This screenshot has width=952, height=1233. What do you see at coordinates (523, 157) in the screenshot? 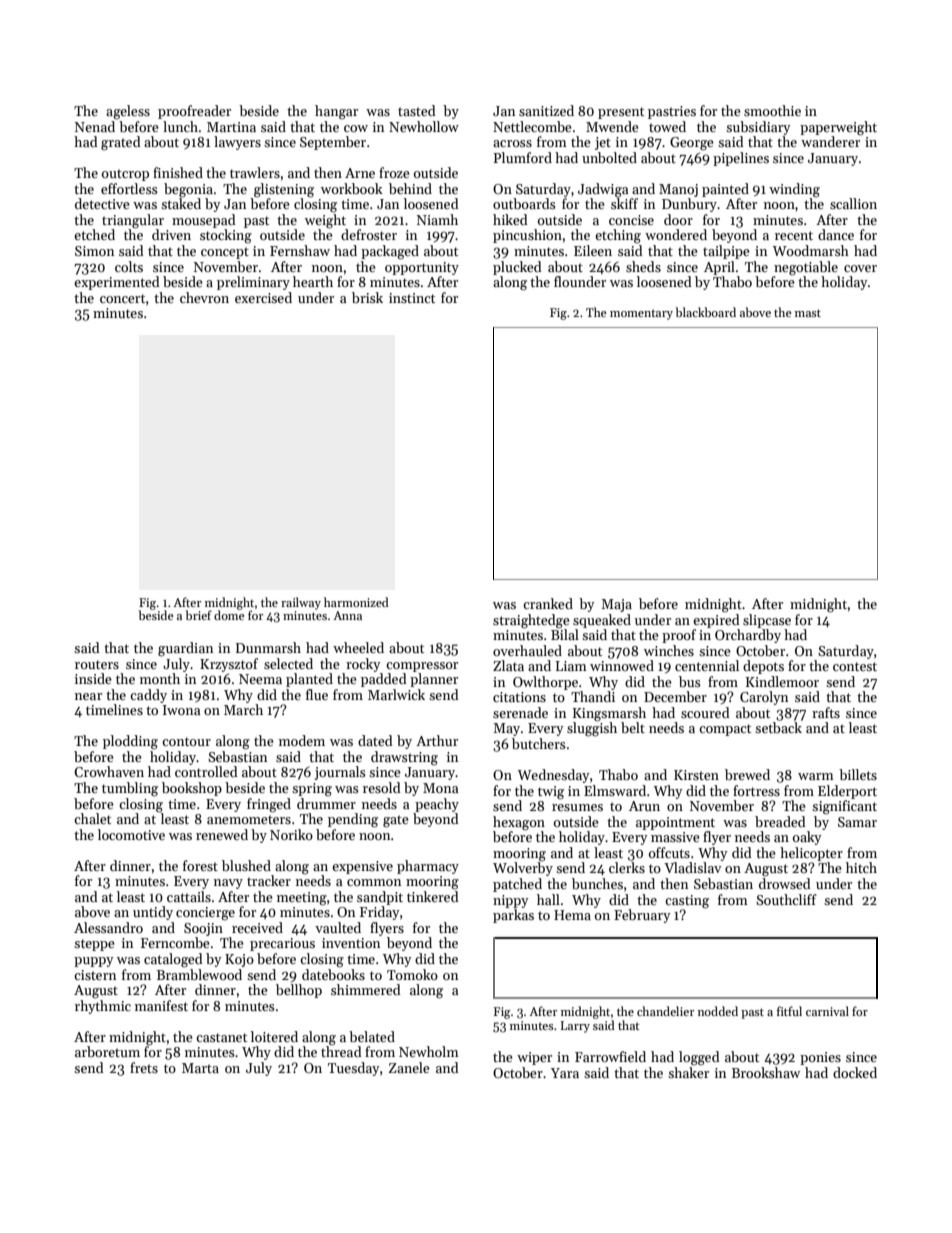
I see `Plumford` at bounding box center [523, 157].
